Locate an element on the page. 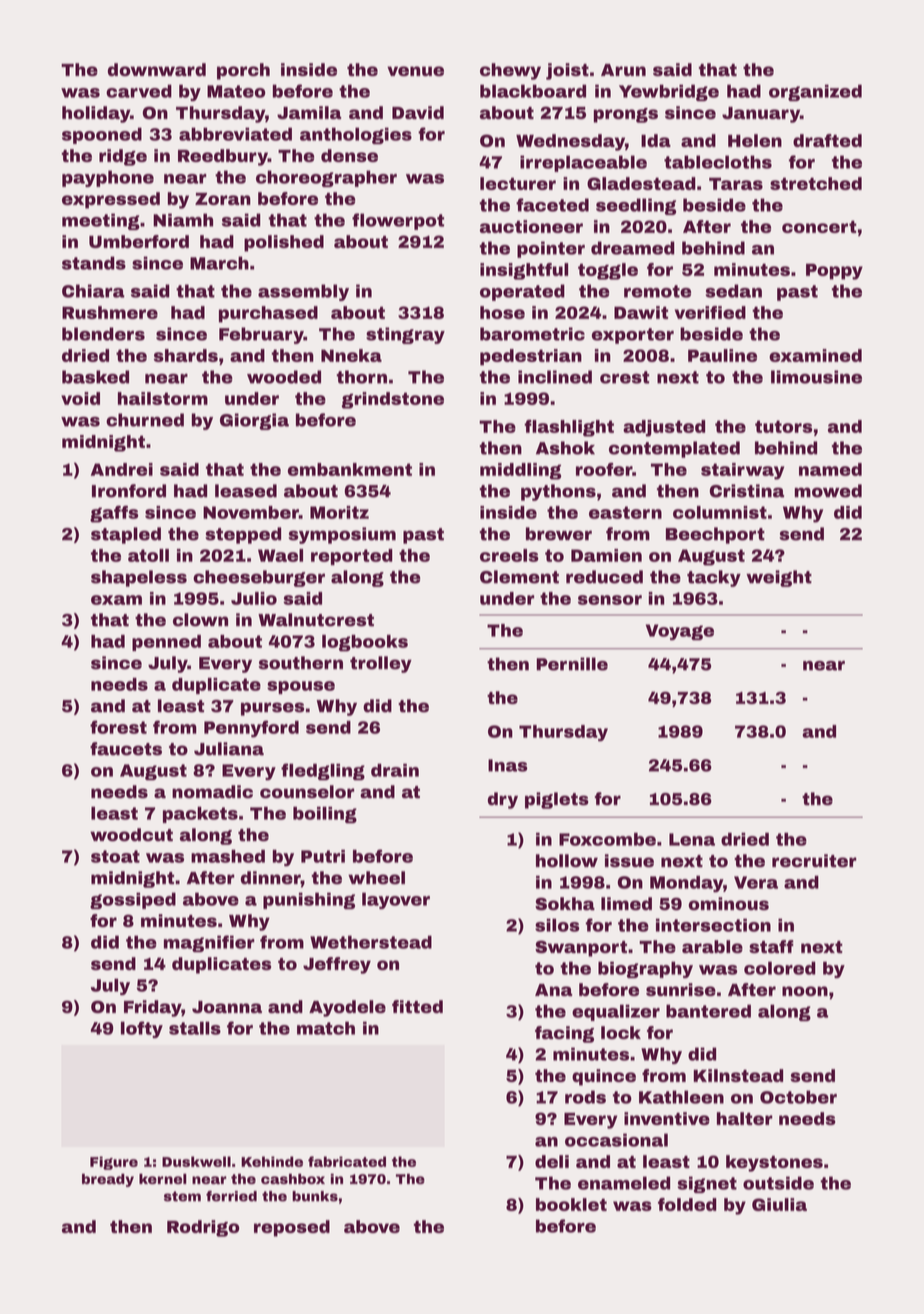 This document has height=1314, width=924. woodcut is located at coordinates (131, 835).
